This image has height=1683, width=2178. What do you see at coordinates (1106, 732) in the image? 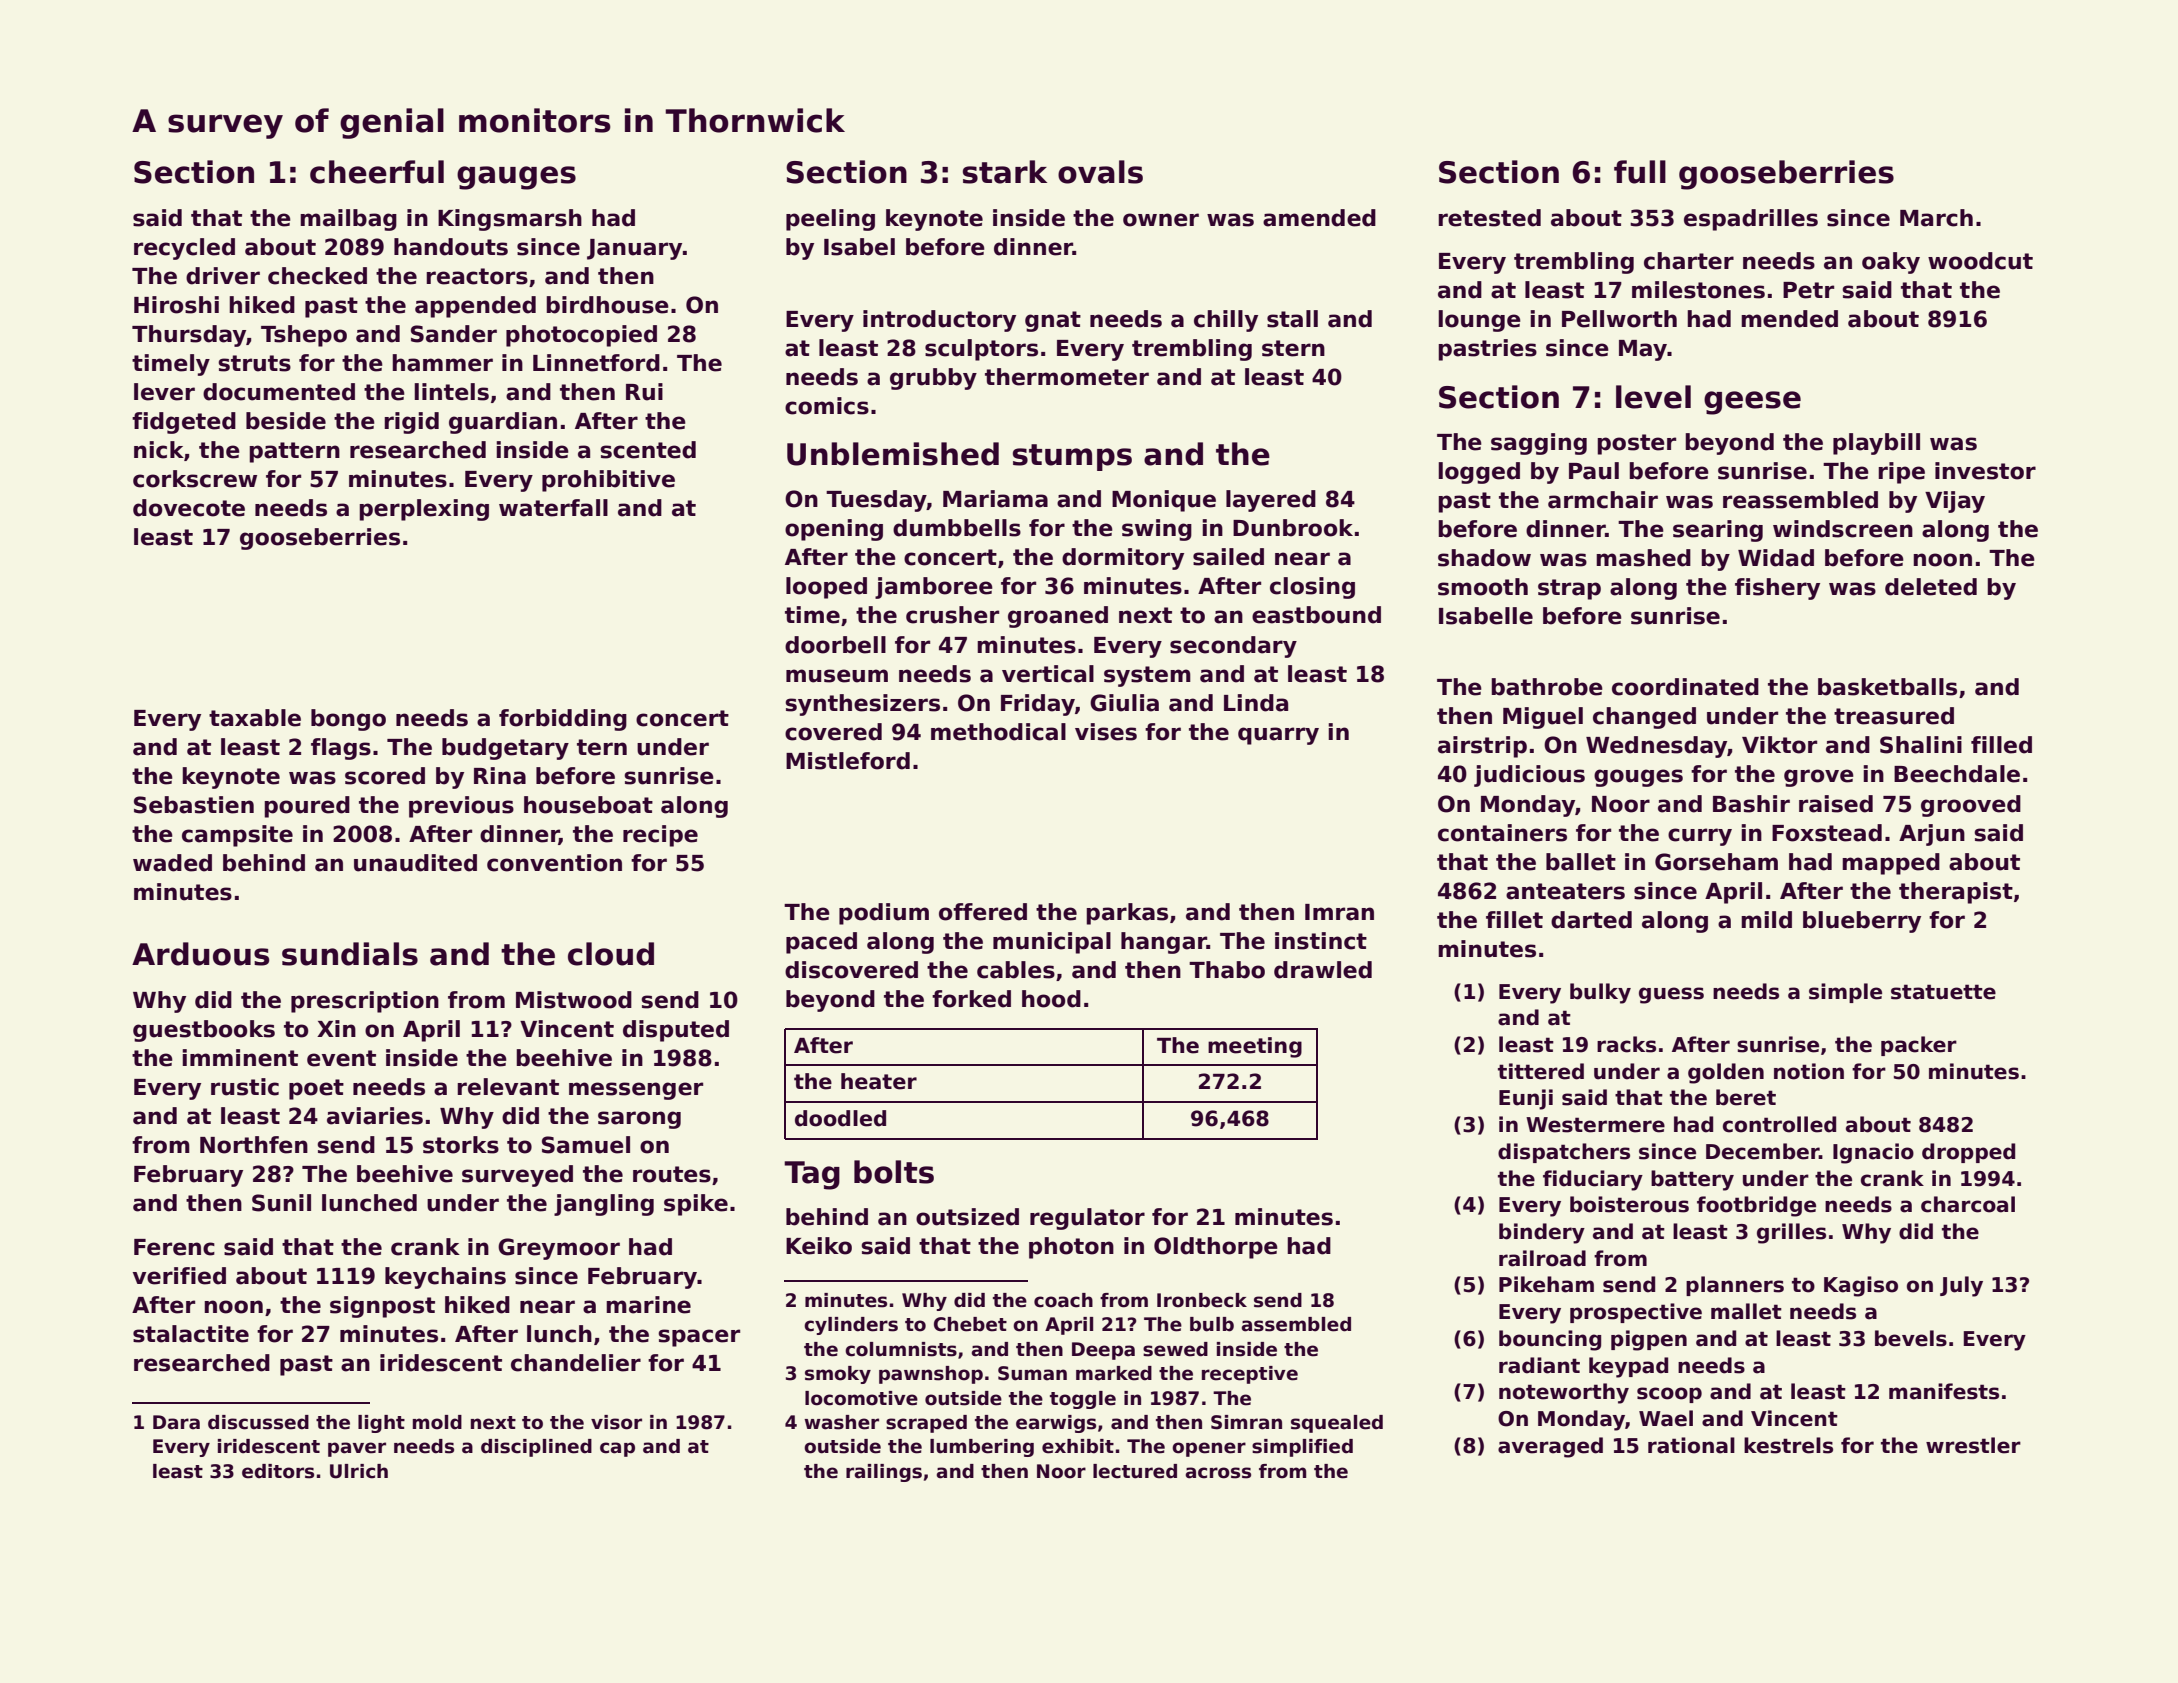
I see `vises` at bounding box center [1106, 732].
